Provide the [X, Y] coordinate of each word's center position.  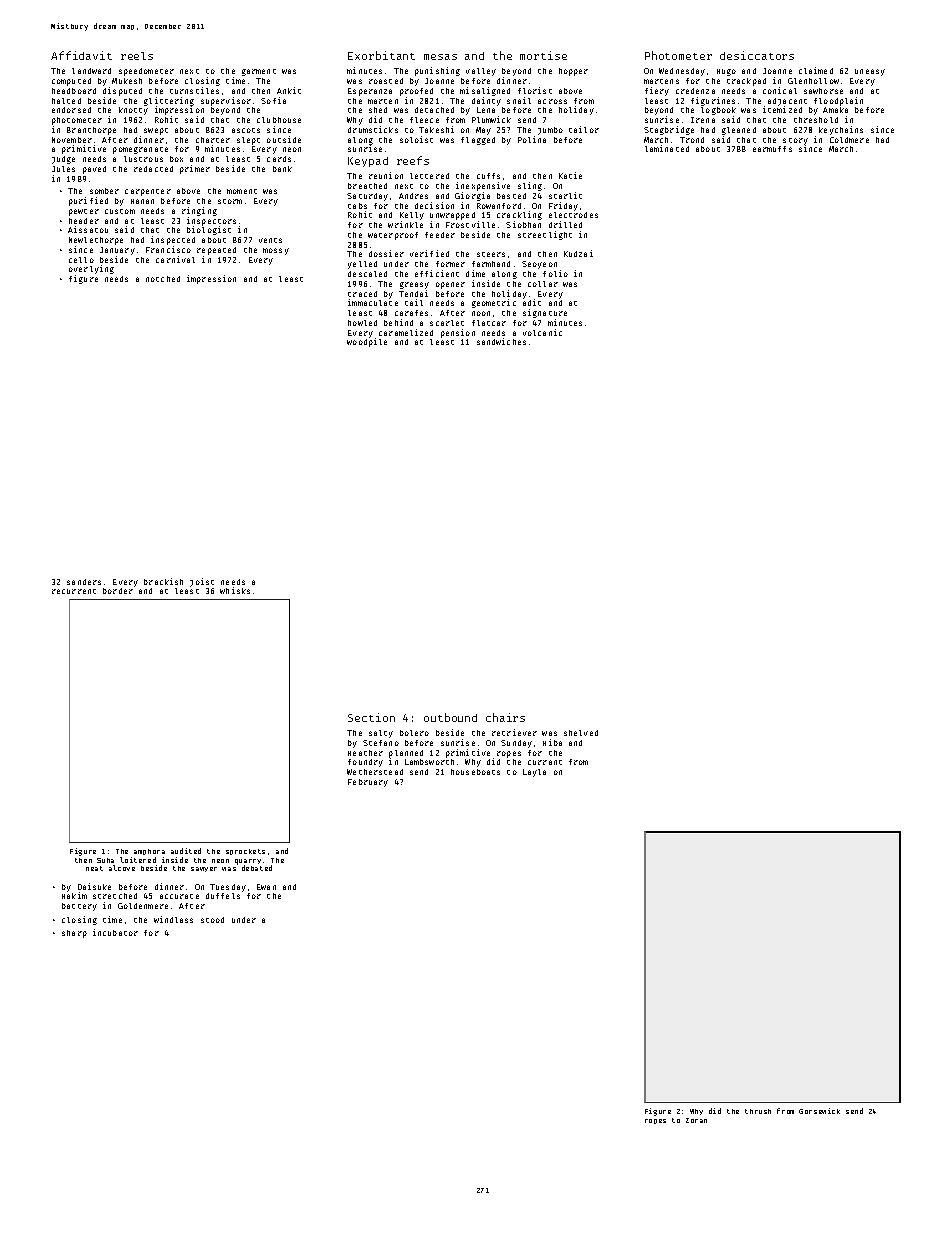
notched [163, 279]
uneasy [870, 72]
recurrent [74, 591]
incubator [115, 932]
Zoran [696, 1120]
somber [104, 191]
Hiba [552, 742]
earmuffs [772, 149]
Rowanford [499, 206]
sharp [74, 934]
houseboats [475, 772]
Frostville [470, 224]
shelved [581, 733]
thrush [758, 1111]
